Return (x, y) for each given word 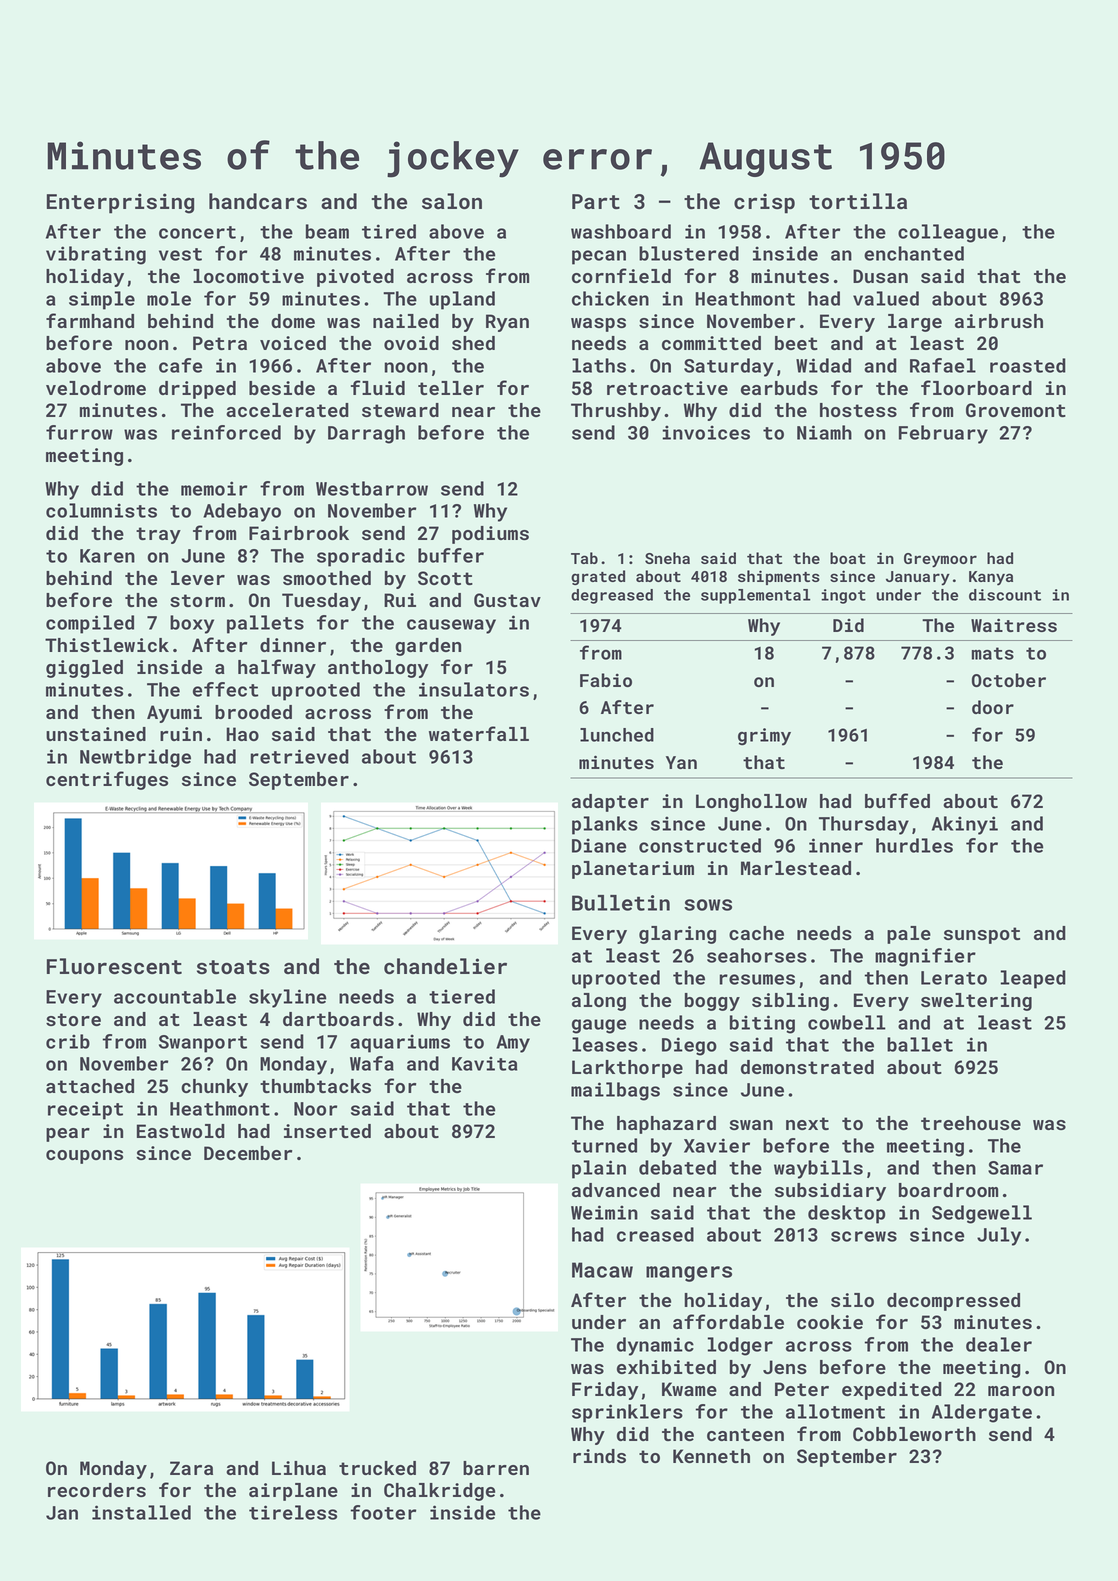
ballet (920, 1044)
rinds (599, 1456)
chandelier (445, 966)
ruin (181, 734)
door (993, 707)
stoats (233, 967)
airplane (293, 1492)
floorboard (976, 387)
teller (451, 388)
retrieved (299, 756)
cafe (180, 365)
